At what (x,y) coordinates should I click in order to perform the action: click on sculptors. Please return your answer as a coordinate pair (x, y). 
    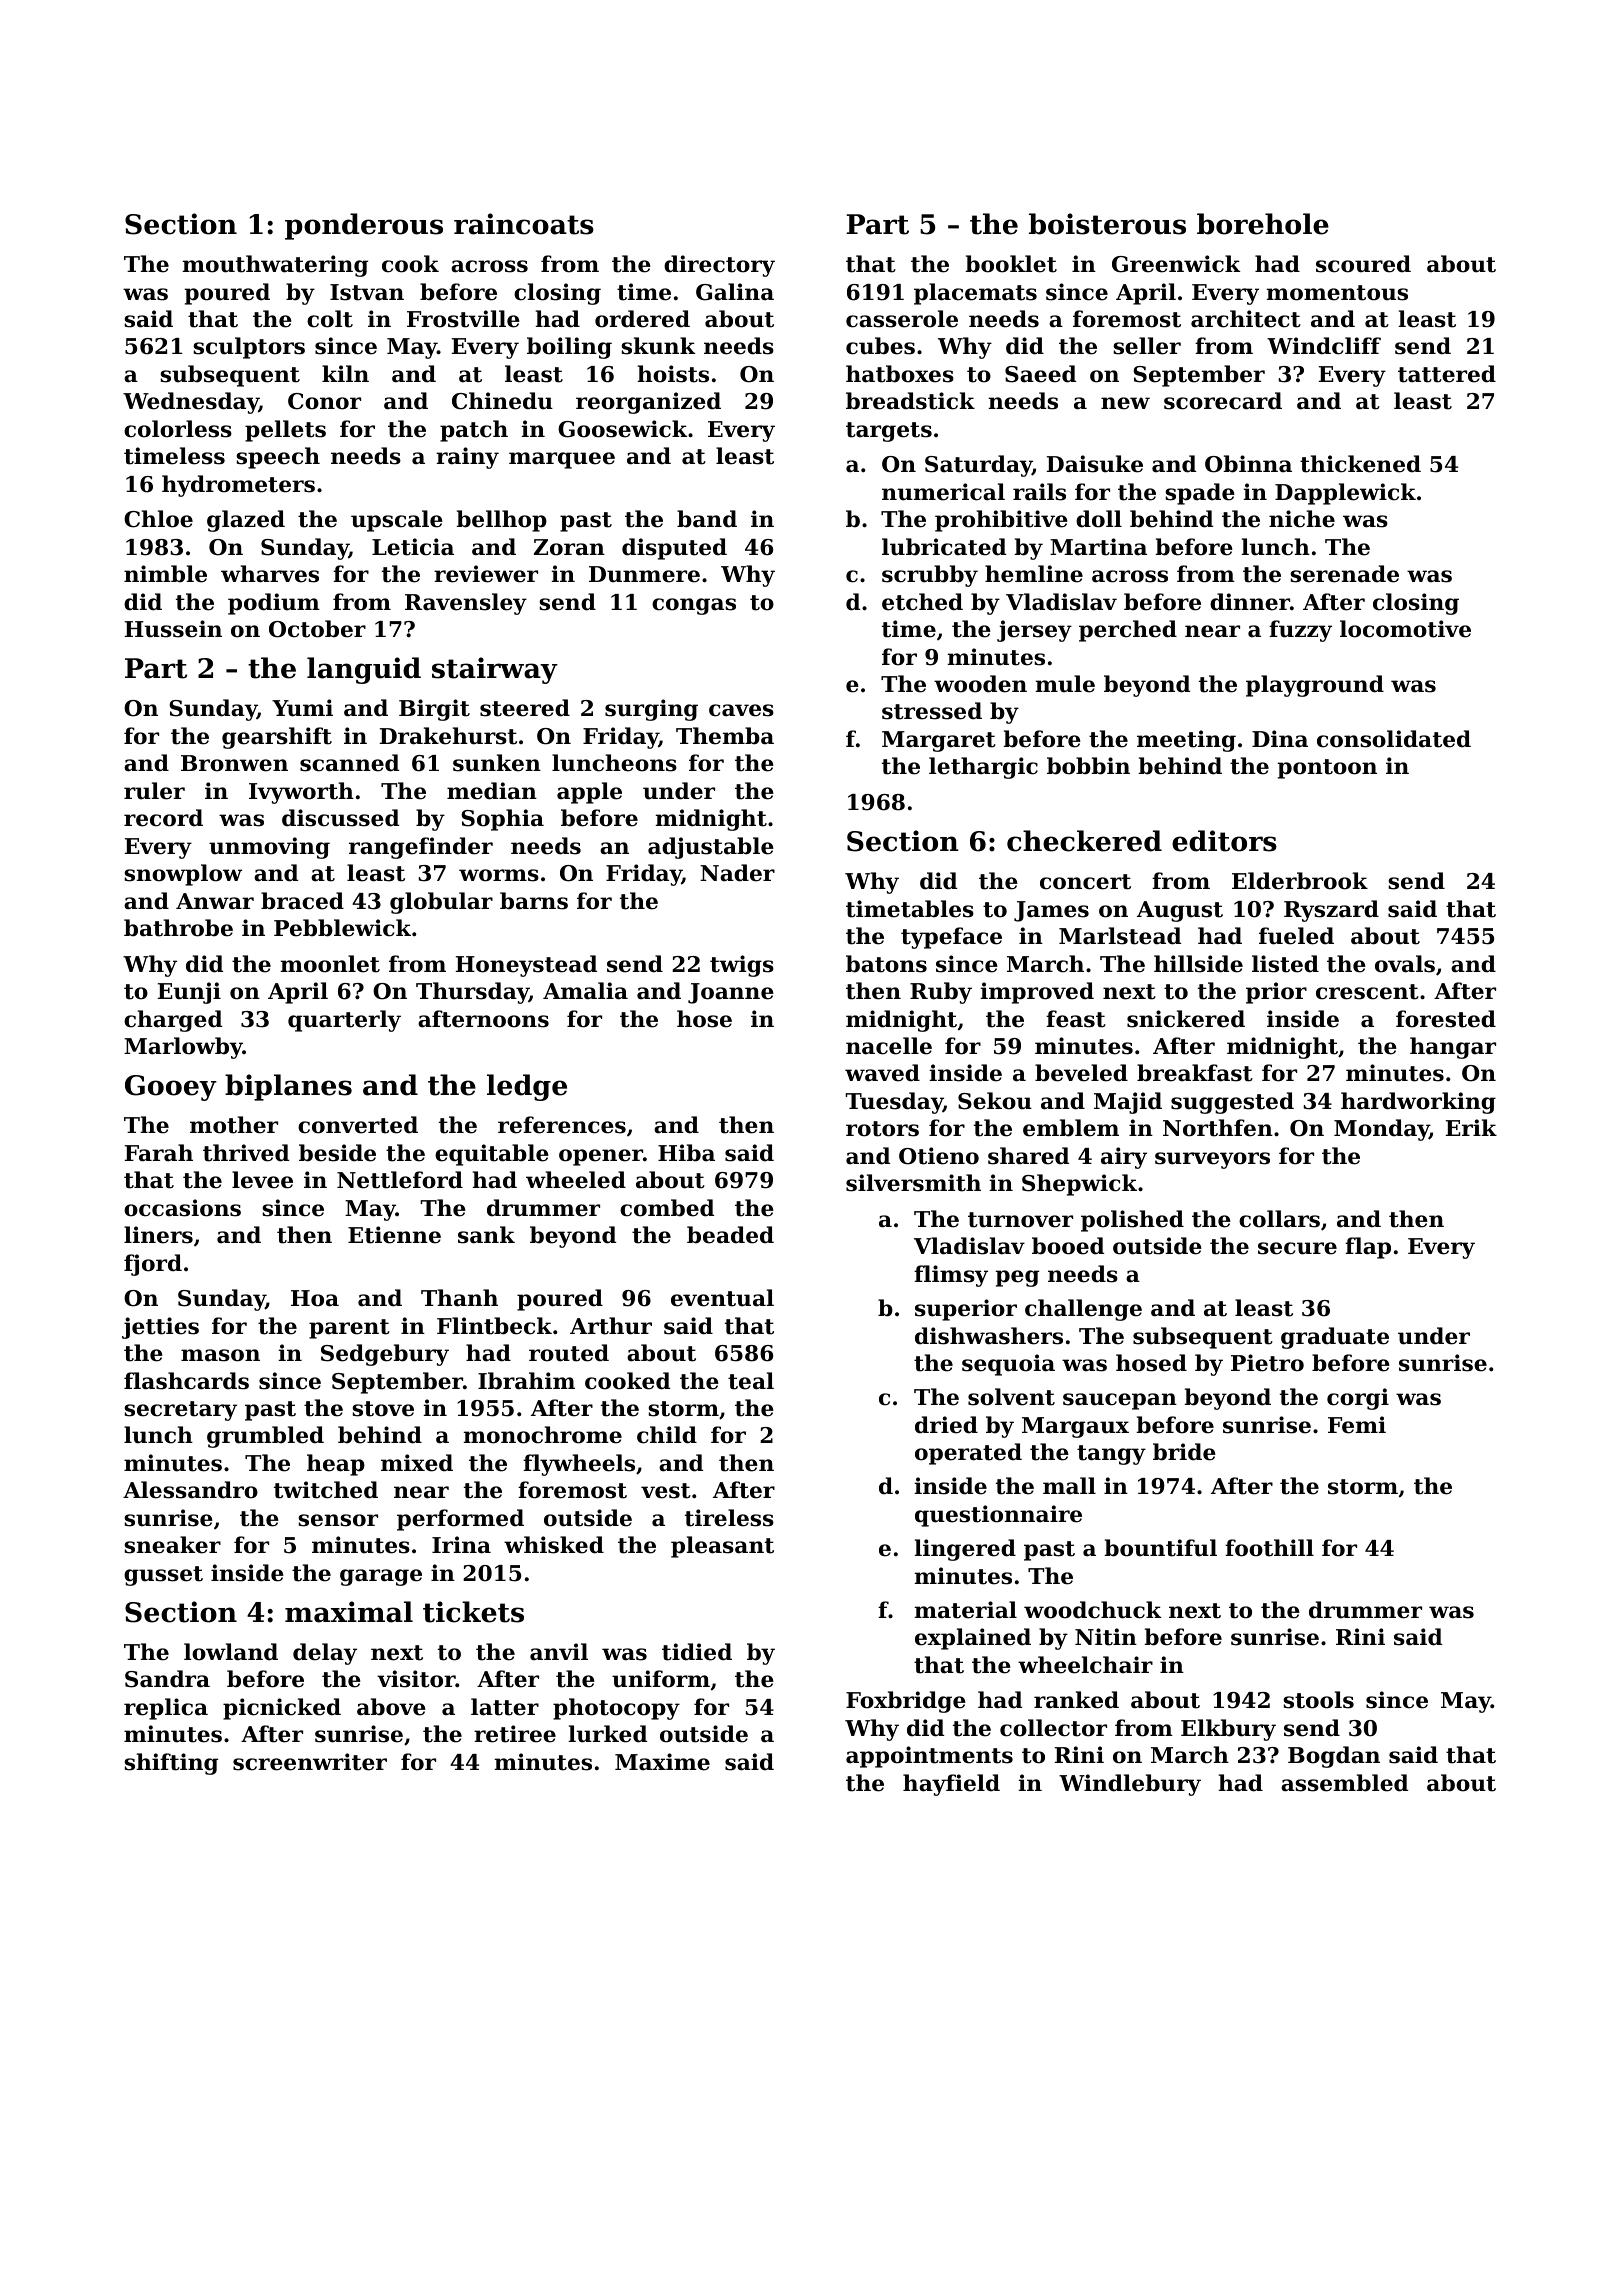
    Looking at the image, I should click on (249, 348).
